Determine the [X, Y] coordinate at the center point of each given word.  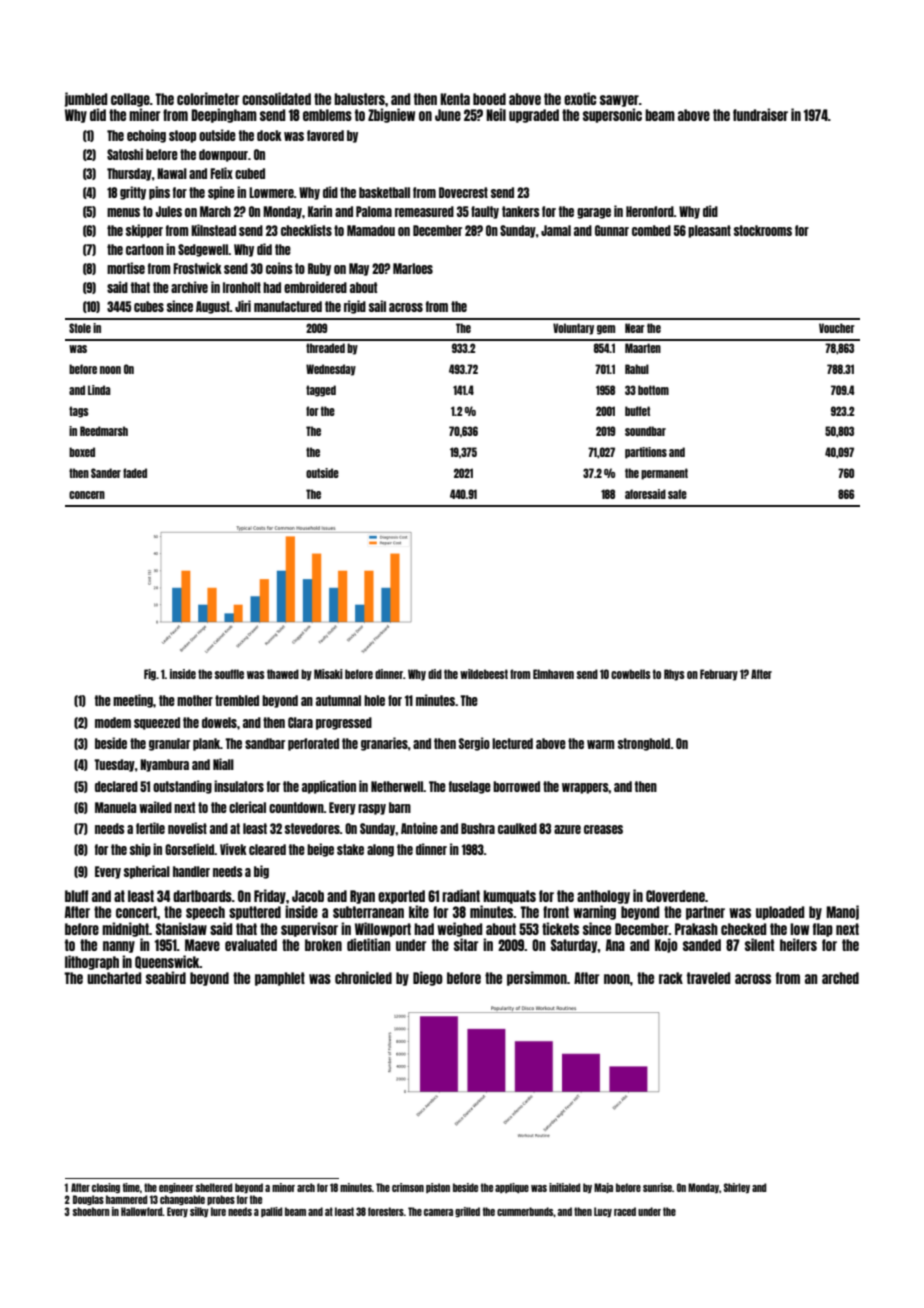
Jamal [556, 230]
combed [651, 230]
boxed [82, 452]
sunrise [657, 1187]
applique [512, 1188]
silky [199, 1212]
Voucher [837, 328]
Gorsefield [190, 849]
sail [377, 306]
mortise [126, 268]
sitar [466, 944]
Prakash [696, 929]
